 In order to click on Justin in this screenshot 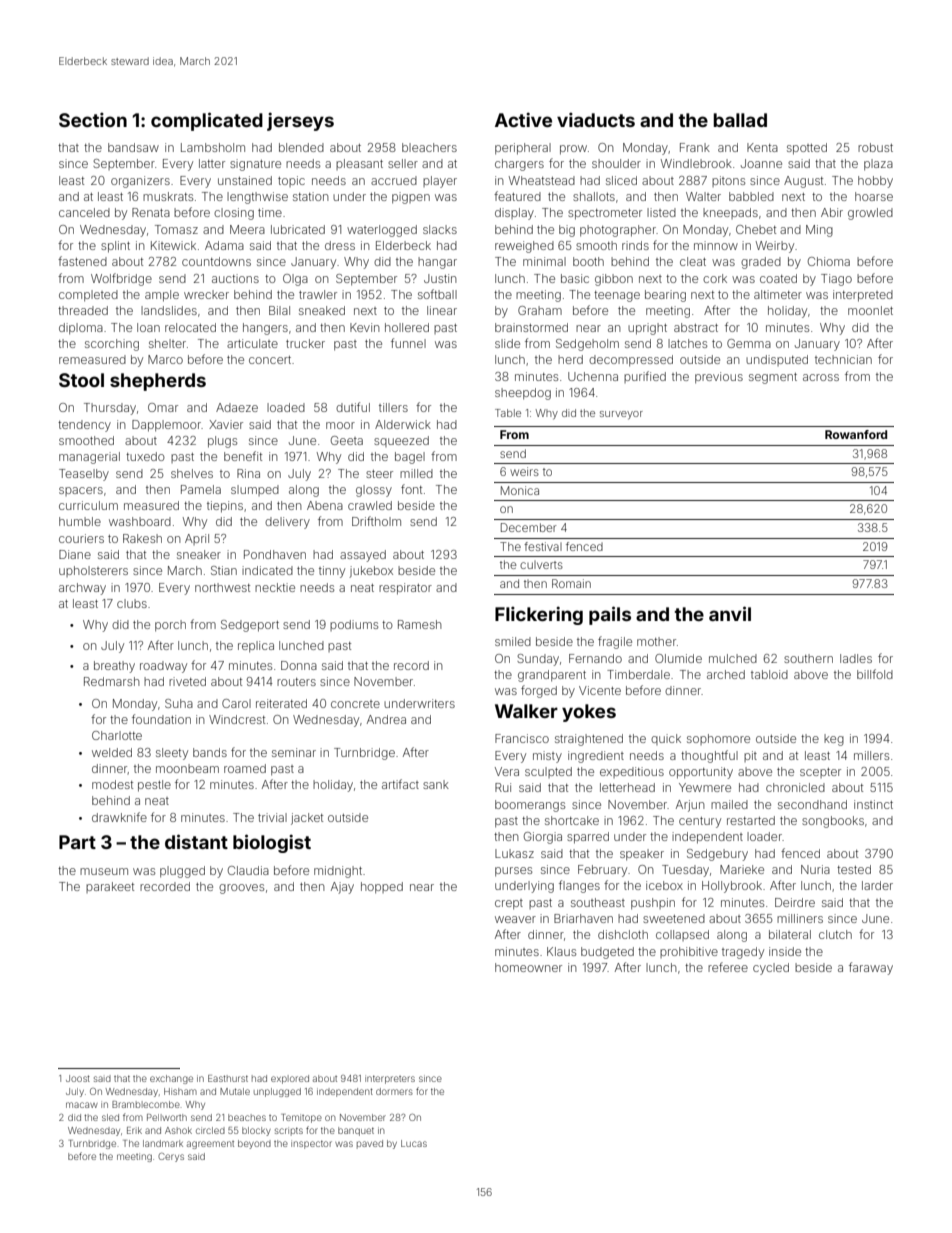, I will do `click(440, 278)`.
